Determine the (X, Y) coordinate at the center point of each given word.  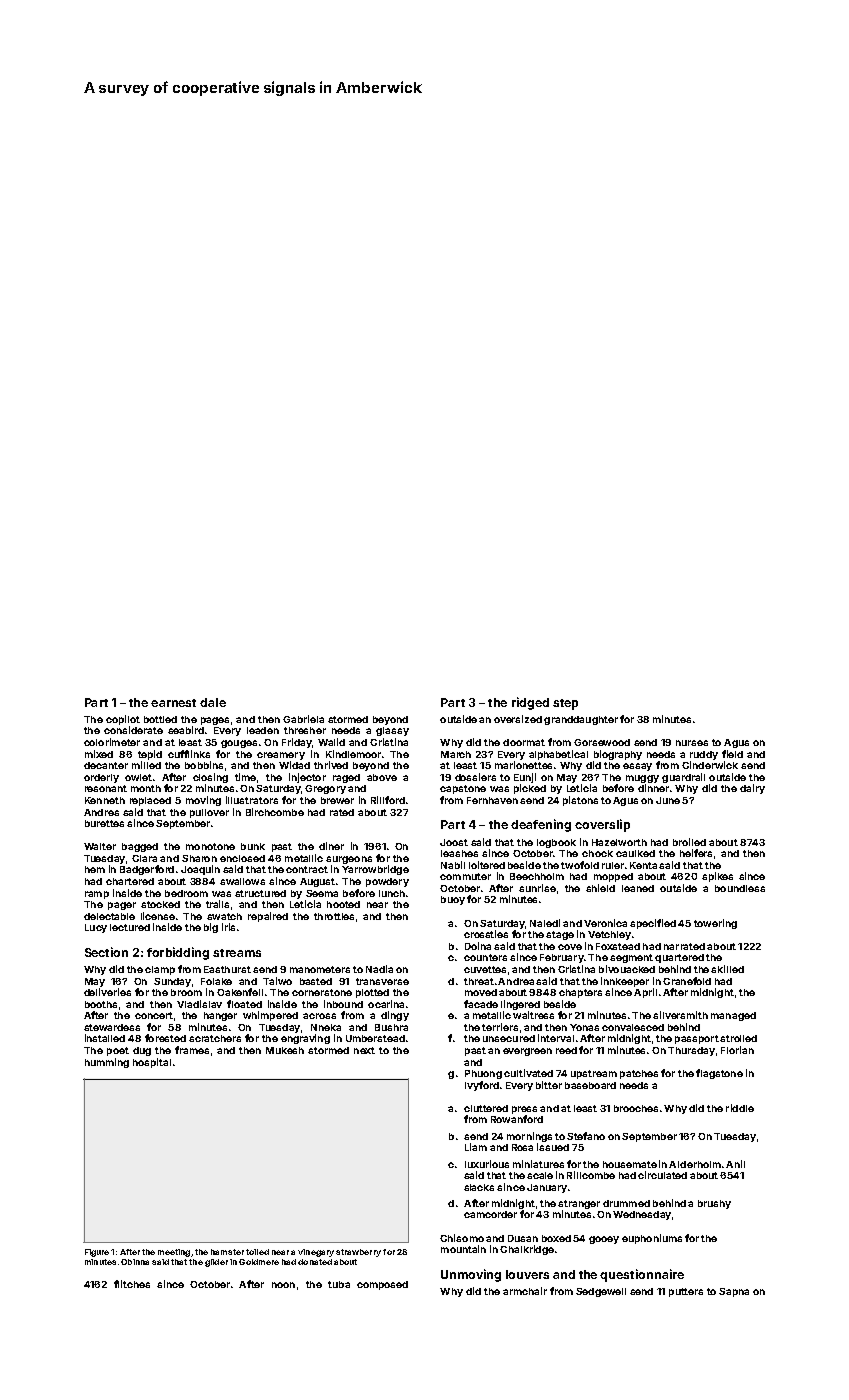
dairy (752, 789)
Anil (735, 1164)
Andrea (516, 981)
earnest (173, 703)
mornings (529, 1137)
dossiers (475, 777)
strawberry (358, 1253)
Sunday (172, 982)
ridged (530, 703)
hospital (152, 1063)
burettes (104, 823)
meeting (174, 1253)
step (565, 704)
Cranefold (687, 981)
